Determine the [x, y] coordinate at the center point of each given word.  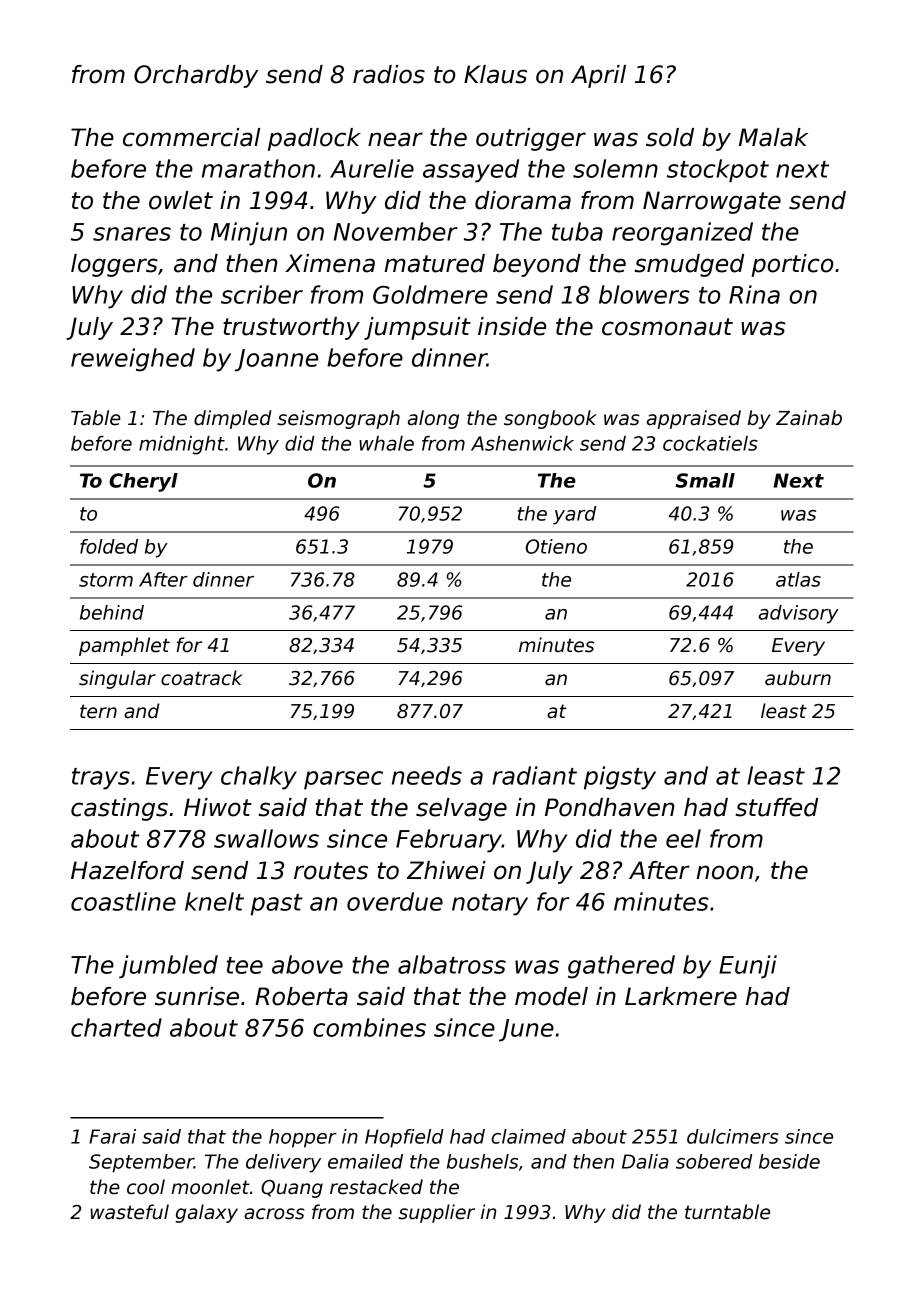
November [396, 231]
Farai [112, 1136]
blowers [644, 294]
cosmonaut [667, 327]
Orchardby [196, 76]
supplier [436, 1213]
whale [386, 443]
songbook [550, 419]
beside [789, 1161]
